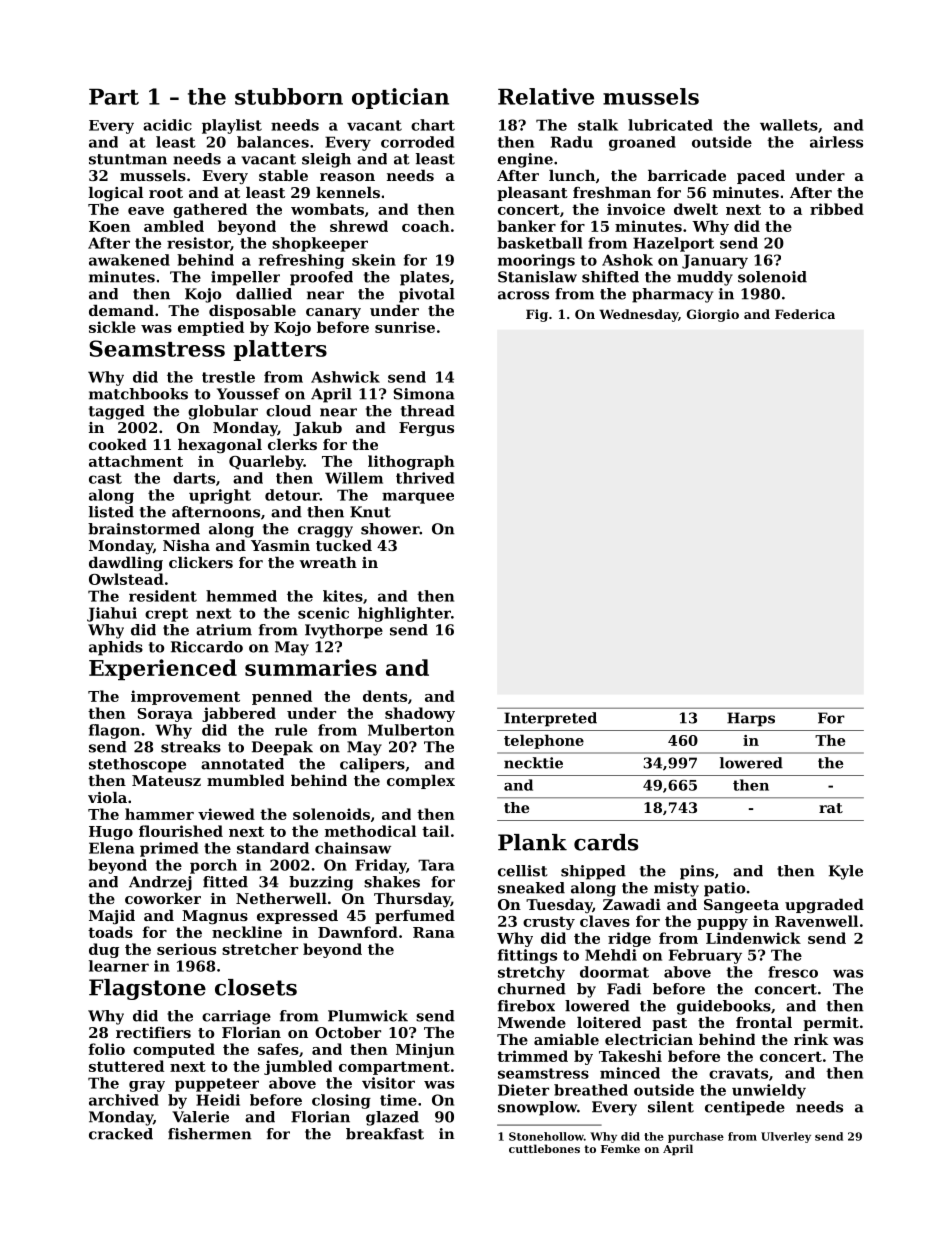 The height and width of the screenshot is (1233, 952). I want to click on acidic, so click(167, 125).
